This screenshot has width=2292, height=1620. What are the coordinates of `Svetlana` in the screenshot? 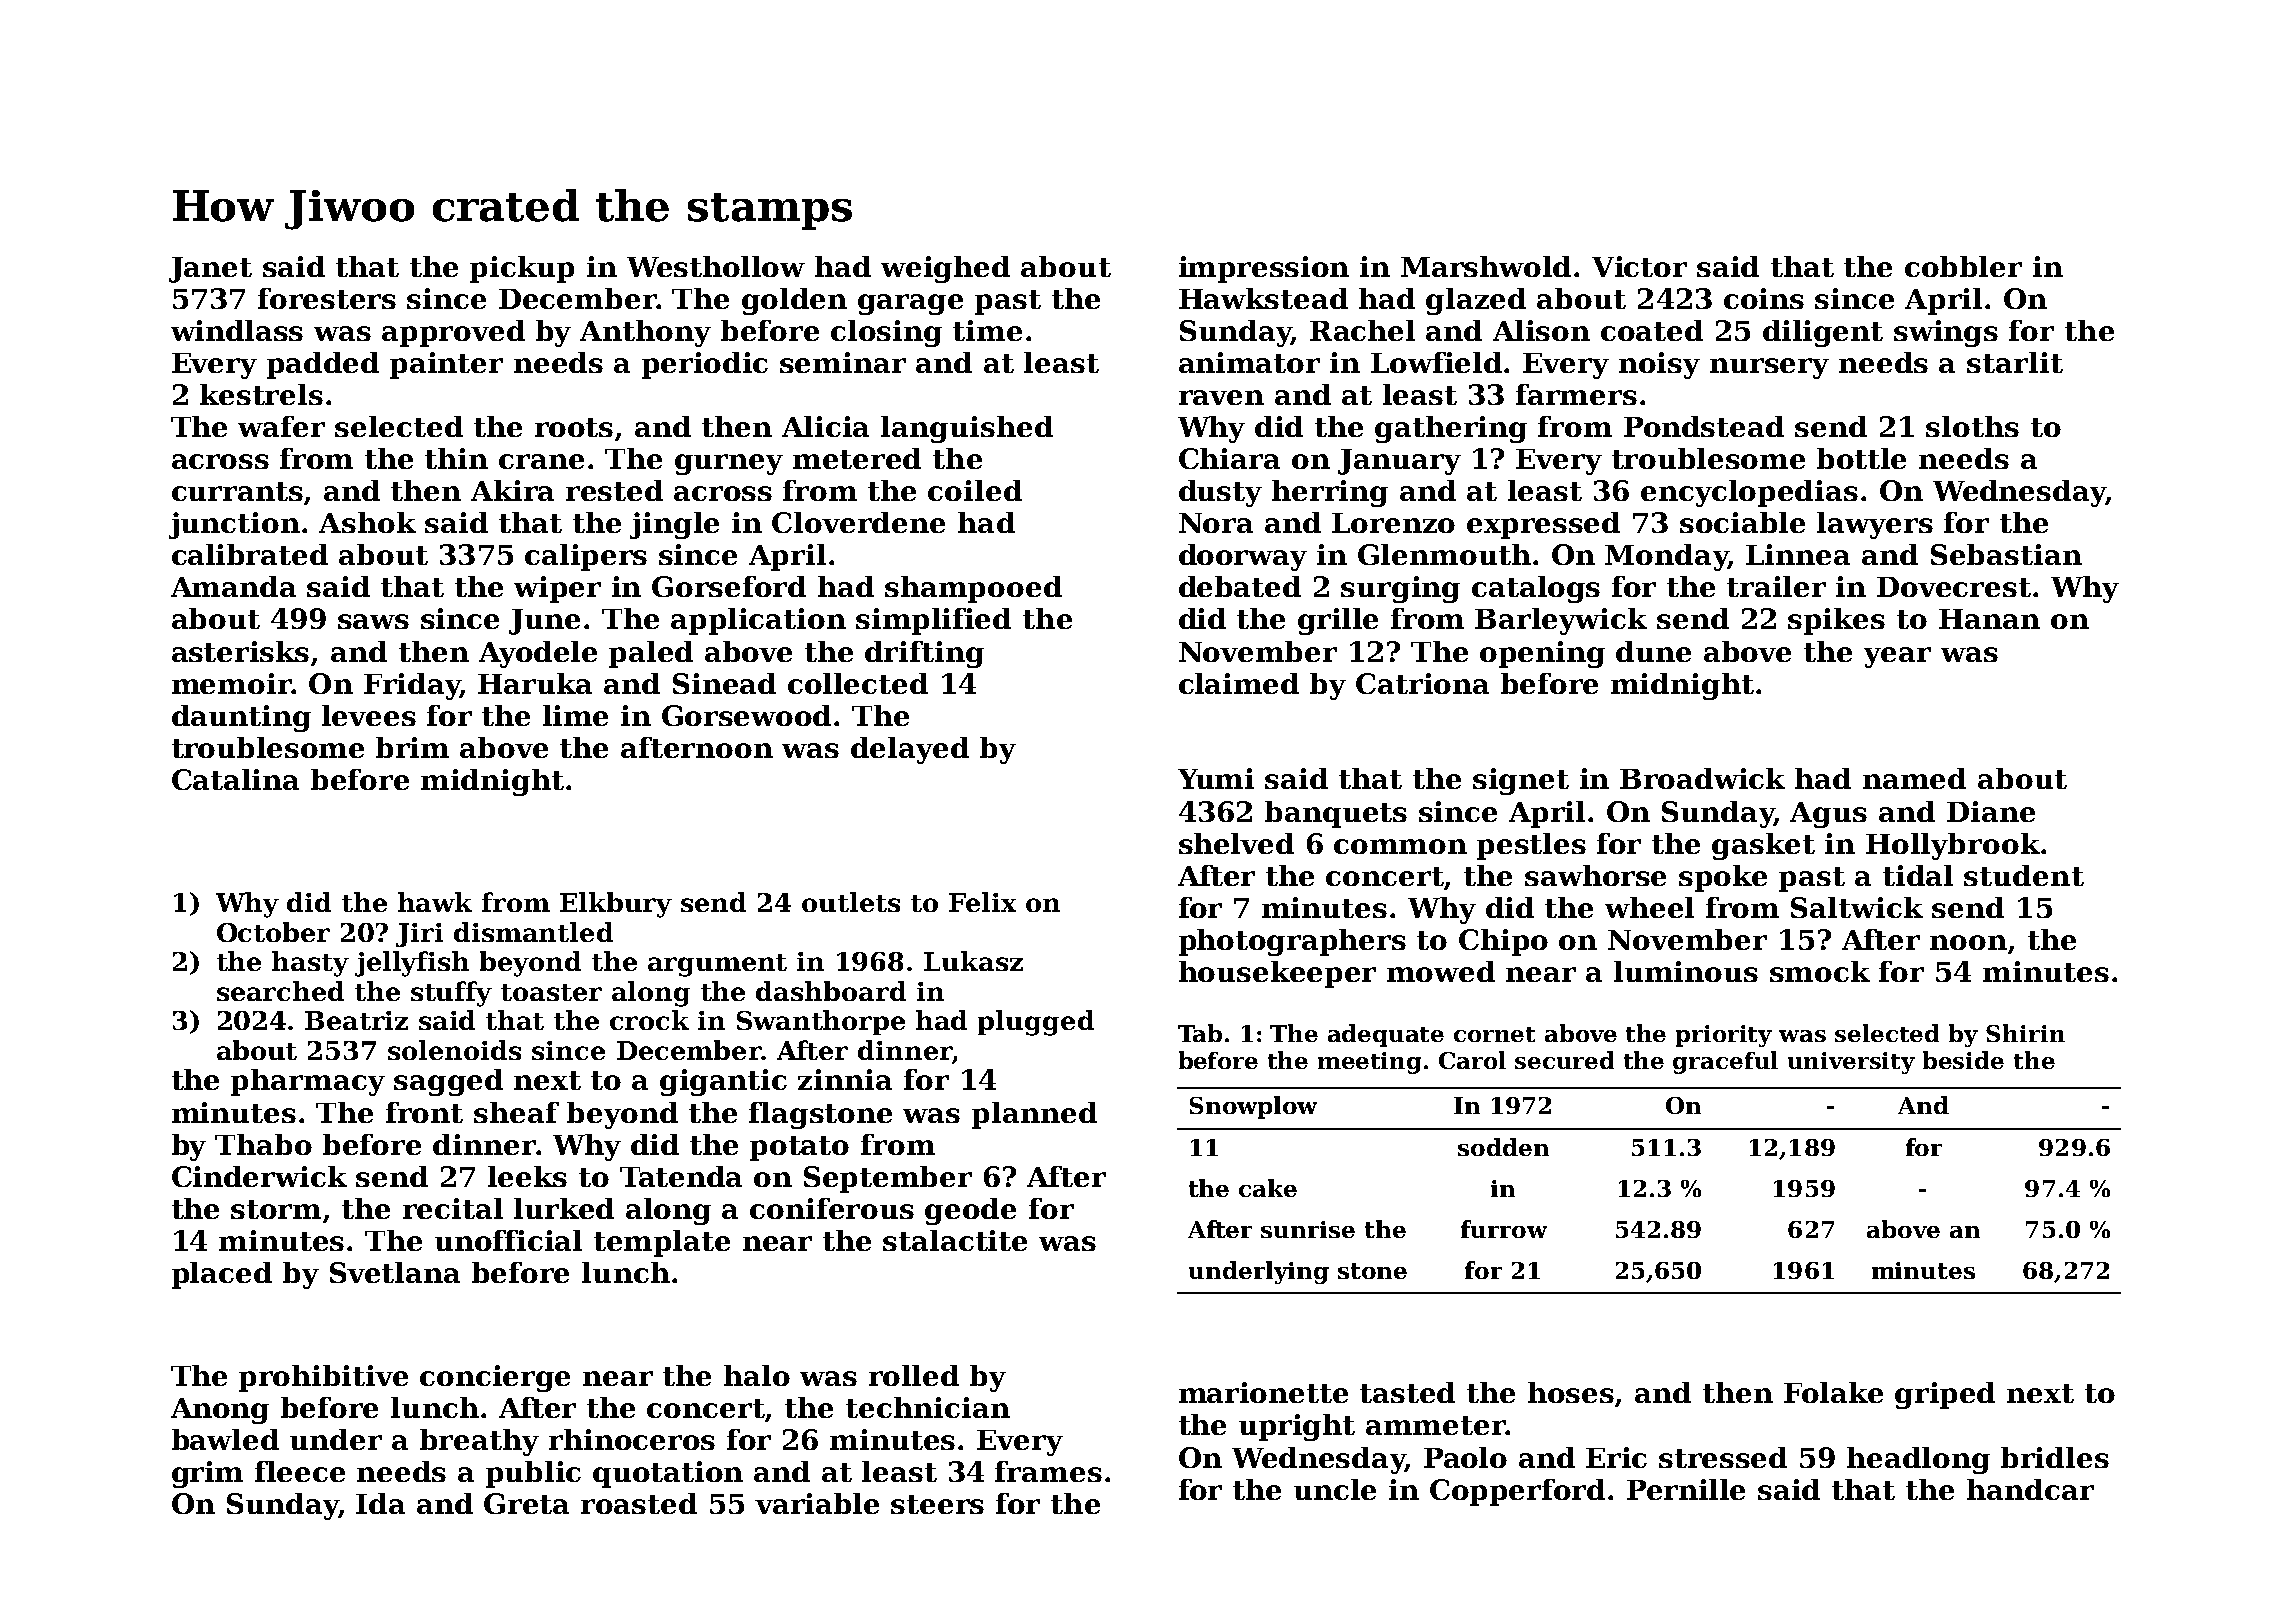 It's located at (395, 1272).
